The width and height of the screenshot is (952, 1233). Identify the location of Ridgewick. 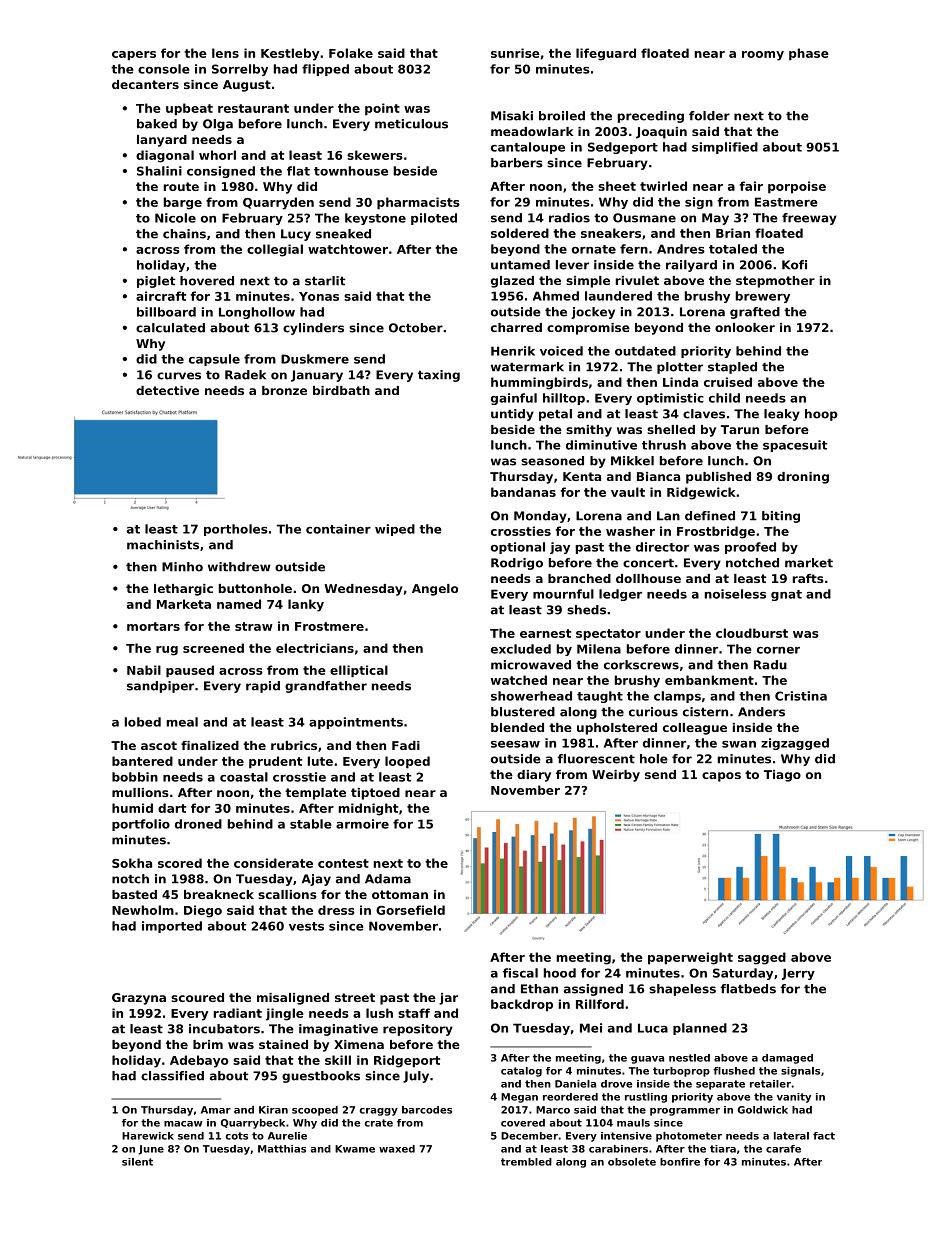
(701, 493).
